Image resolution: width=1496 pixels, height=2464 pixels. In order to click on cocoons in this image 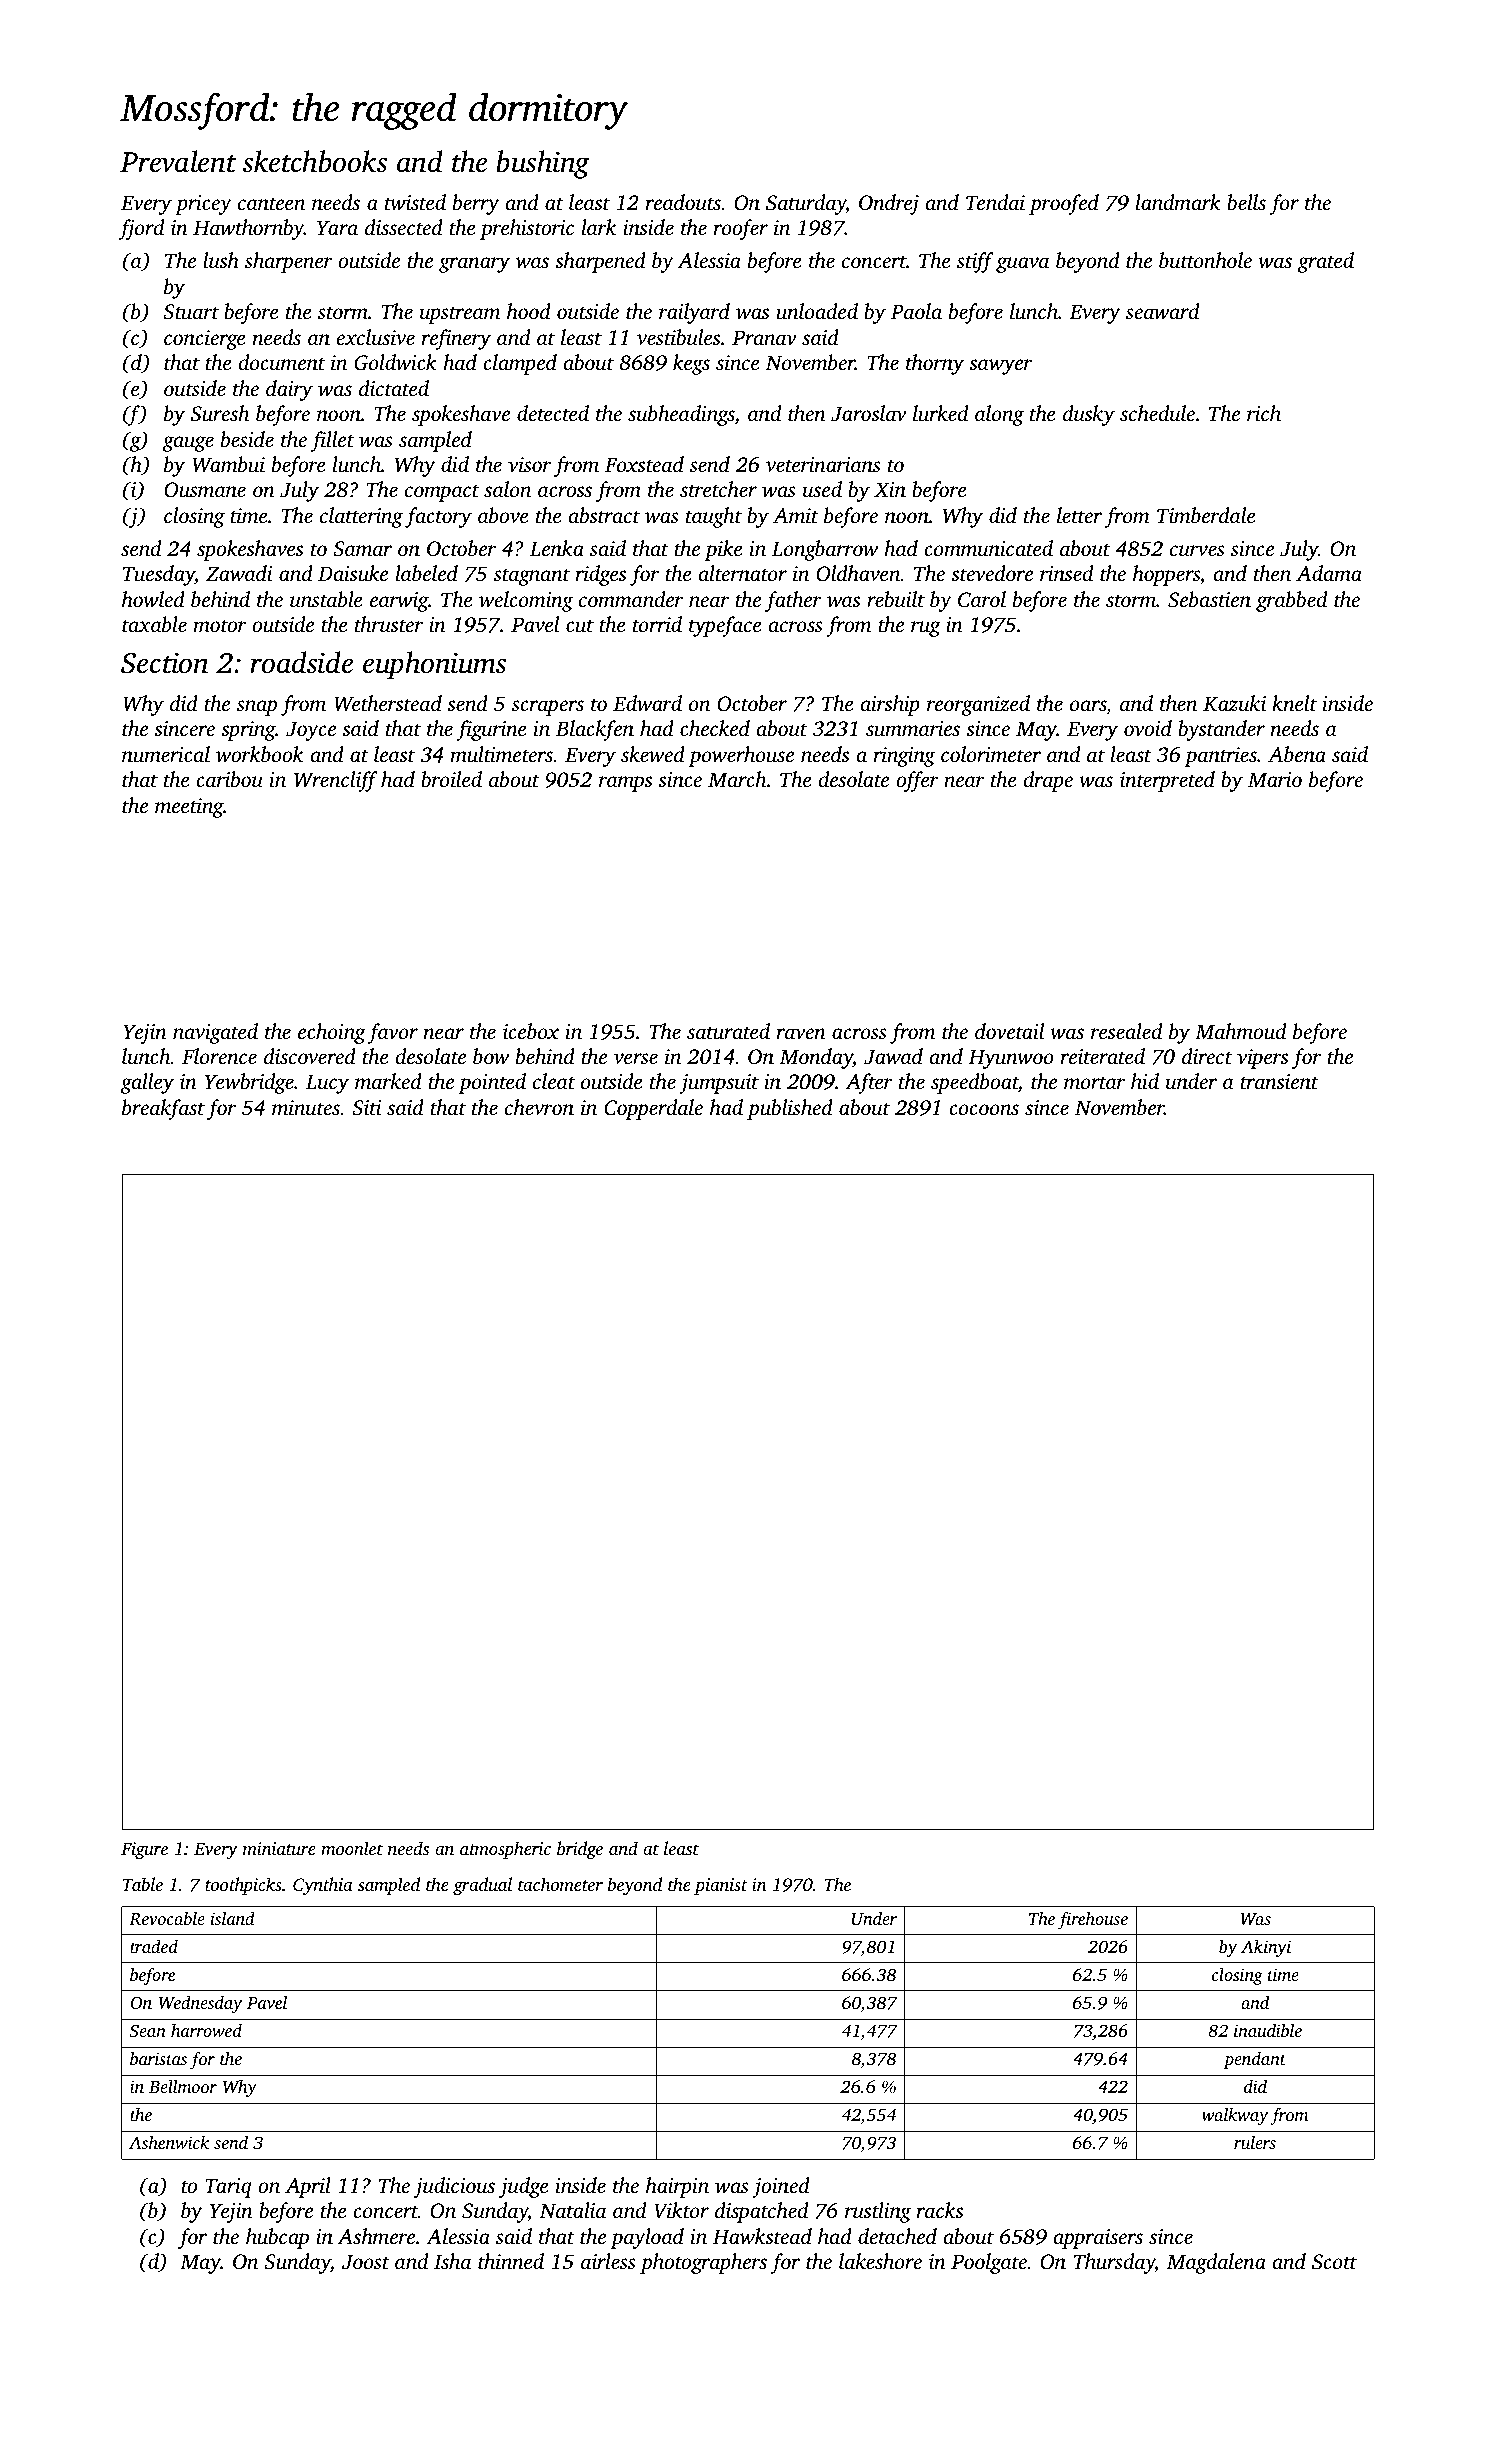, I will do `click(984, 1109)`.
